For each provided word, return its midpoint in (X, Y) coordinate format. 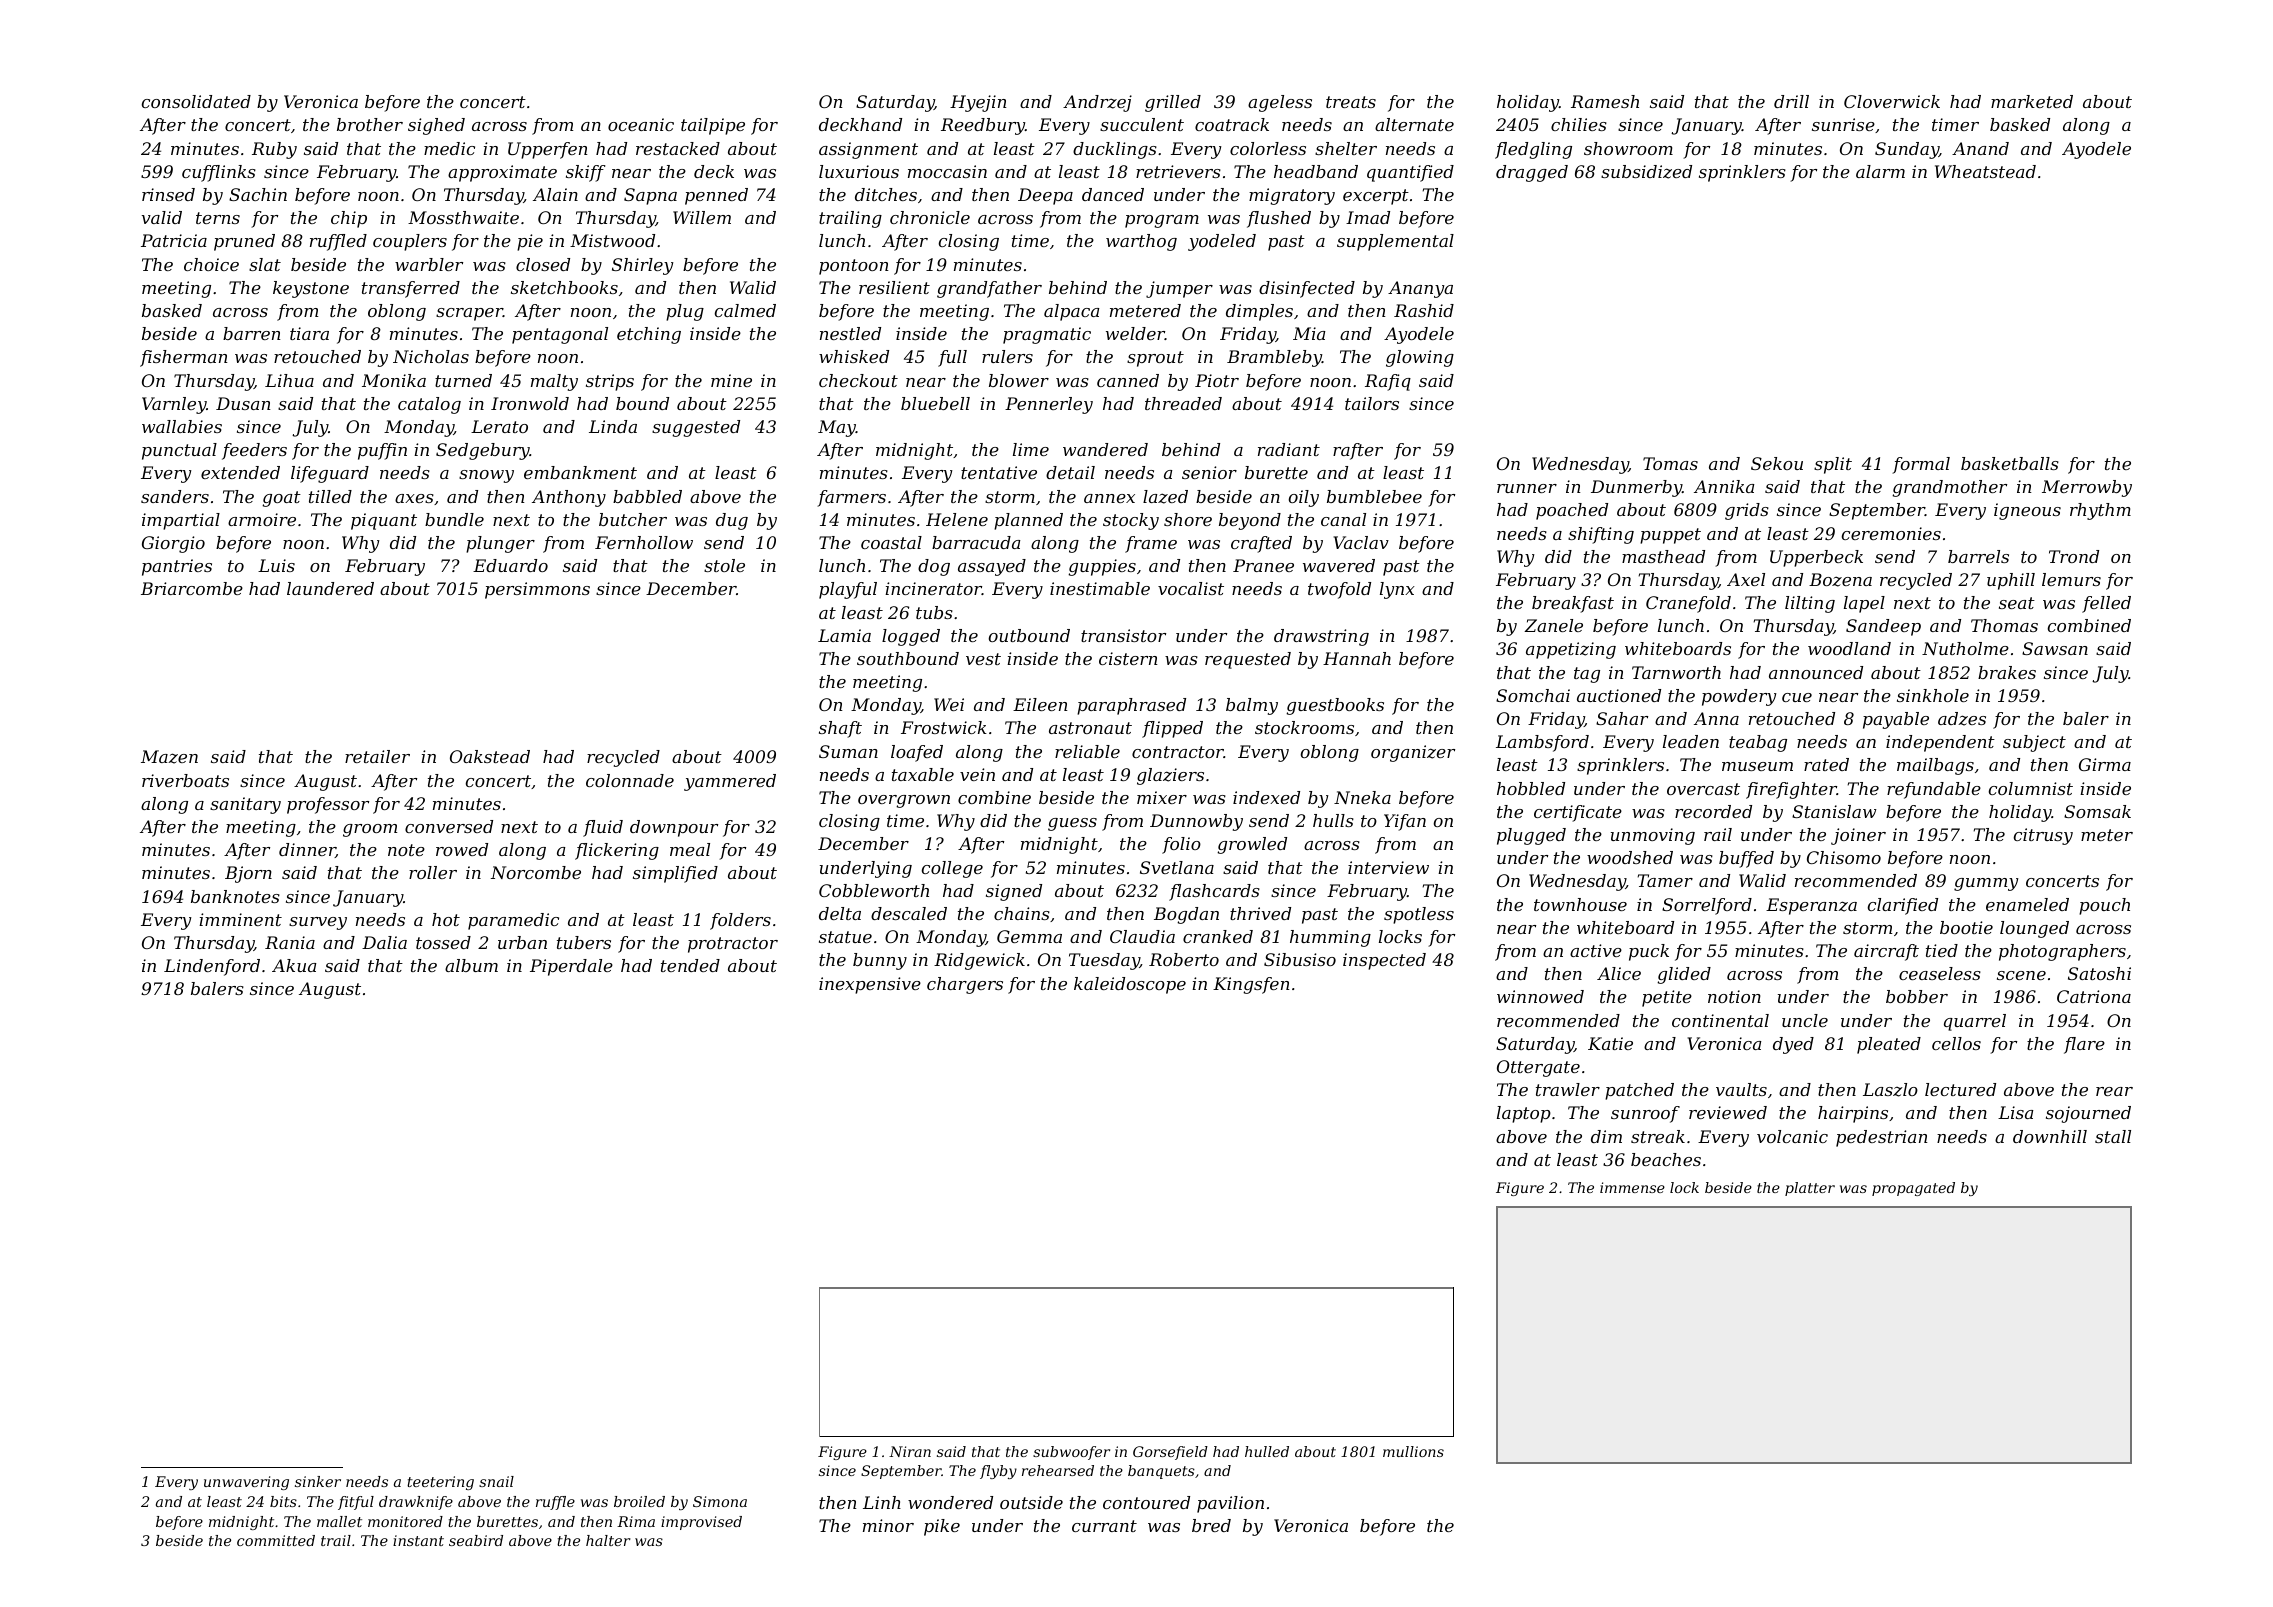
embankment (580, 472)
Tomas (1670, 463)
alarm (1880, 171)
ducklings (1115, 150)
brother (370, 124)
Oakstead (490, 756)
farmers (851, 498)
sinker (318, 1481)
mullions (1413, 1451)
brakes (2007, 672)
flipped (1172, 729)
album (471, 965)
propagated (1913, 1189)
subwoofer (1071, 1453)
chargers (965, 985)
